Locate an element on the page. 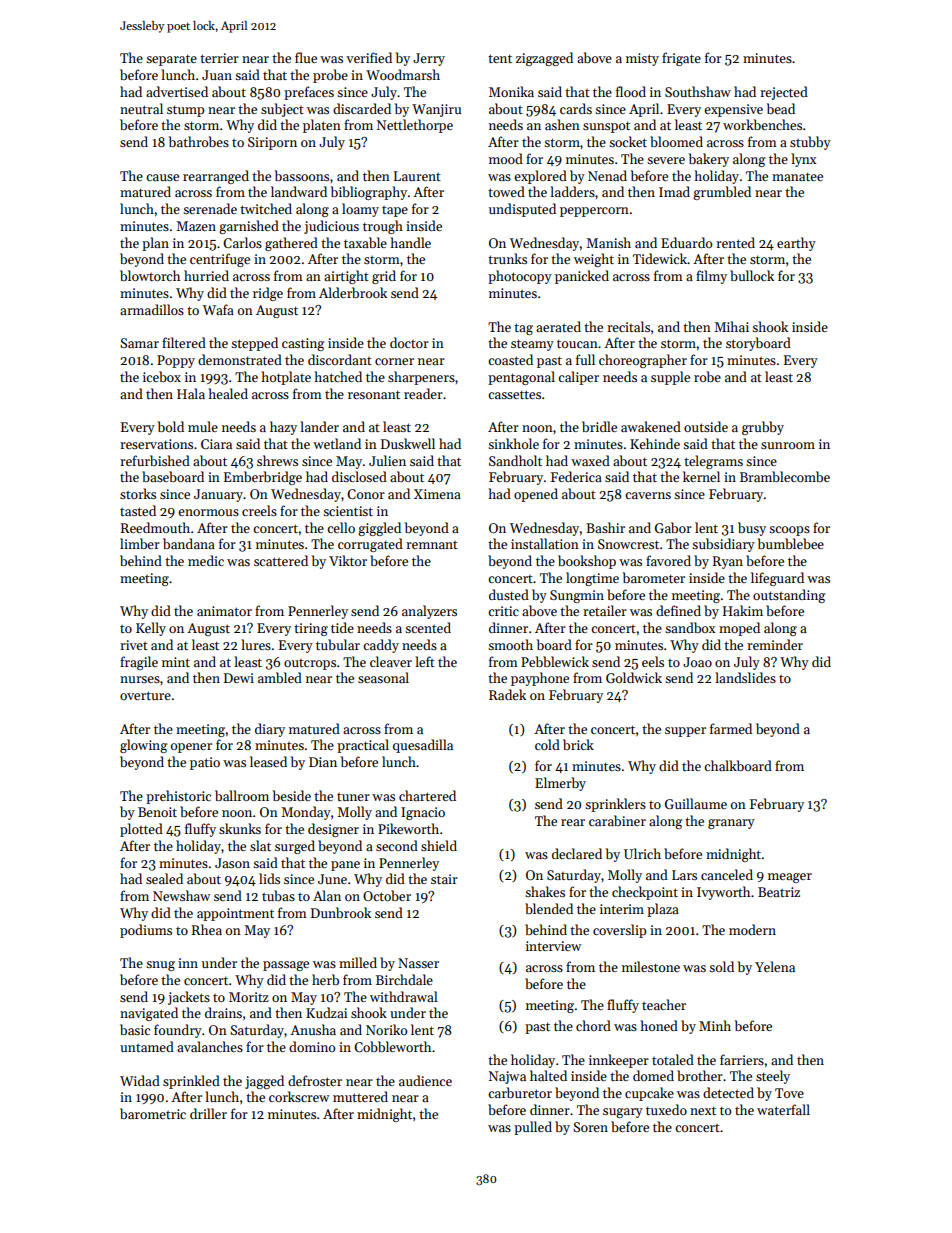 Image resolution: width=952 pixels, height=1233 pixels. Eduardo is located at coordinates (686, 242).
